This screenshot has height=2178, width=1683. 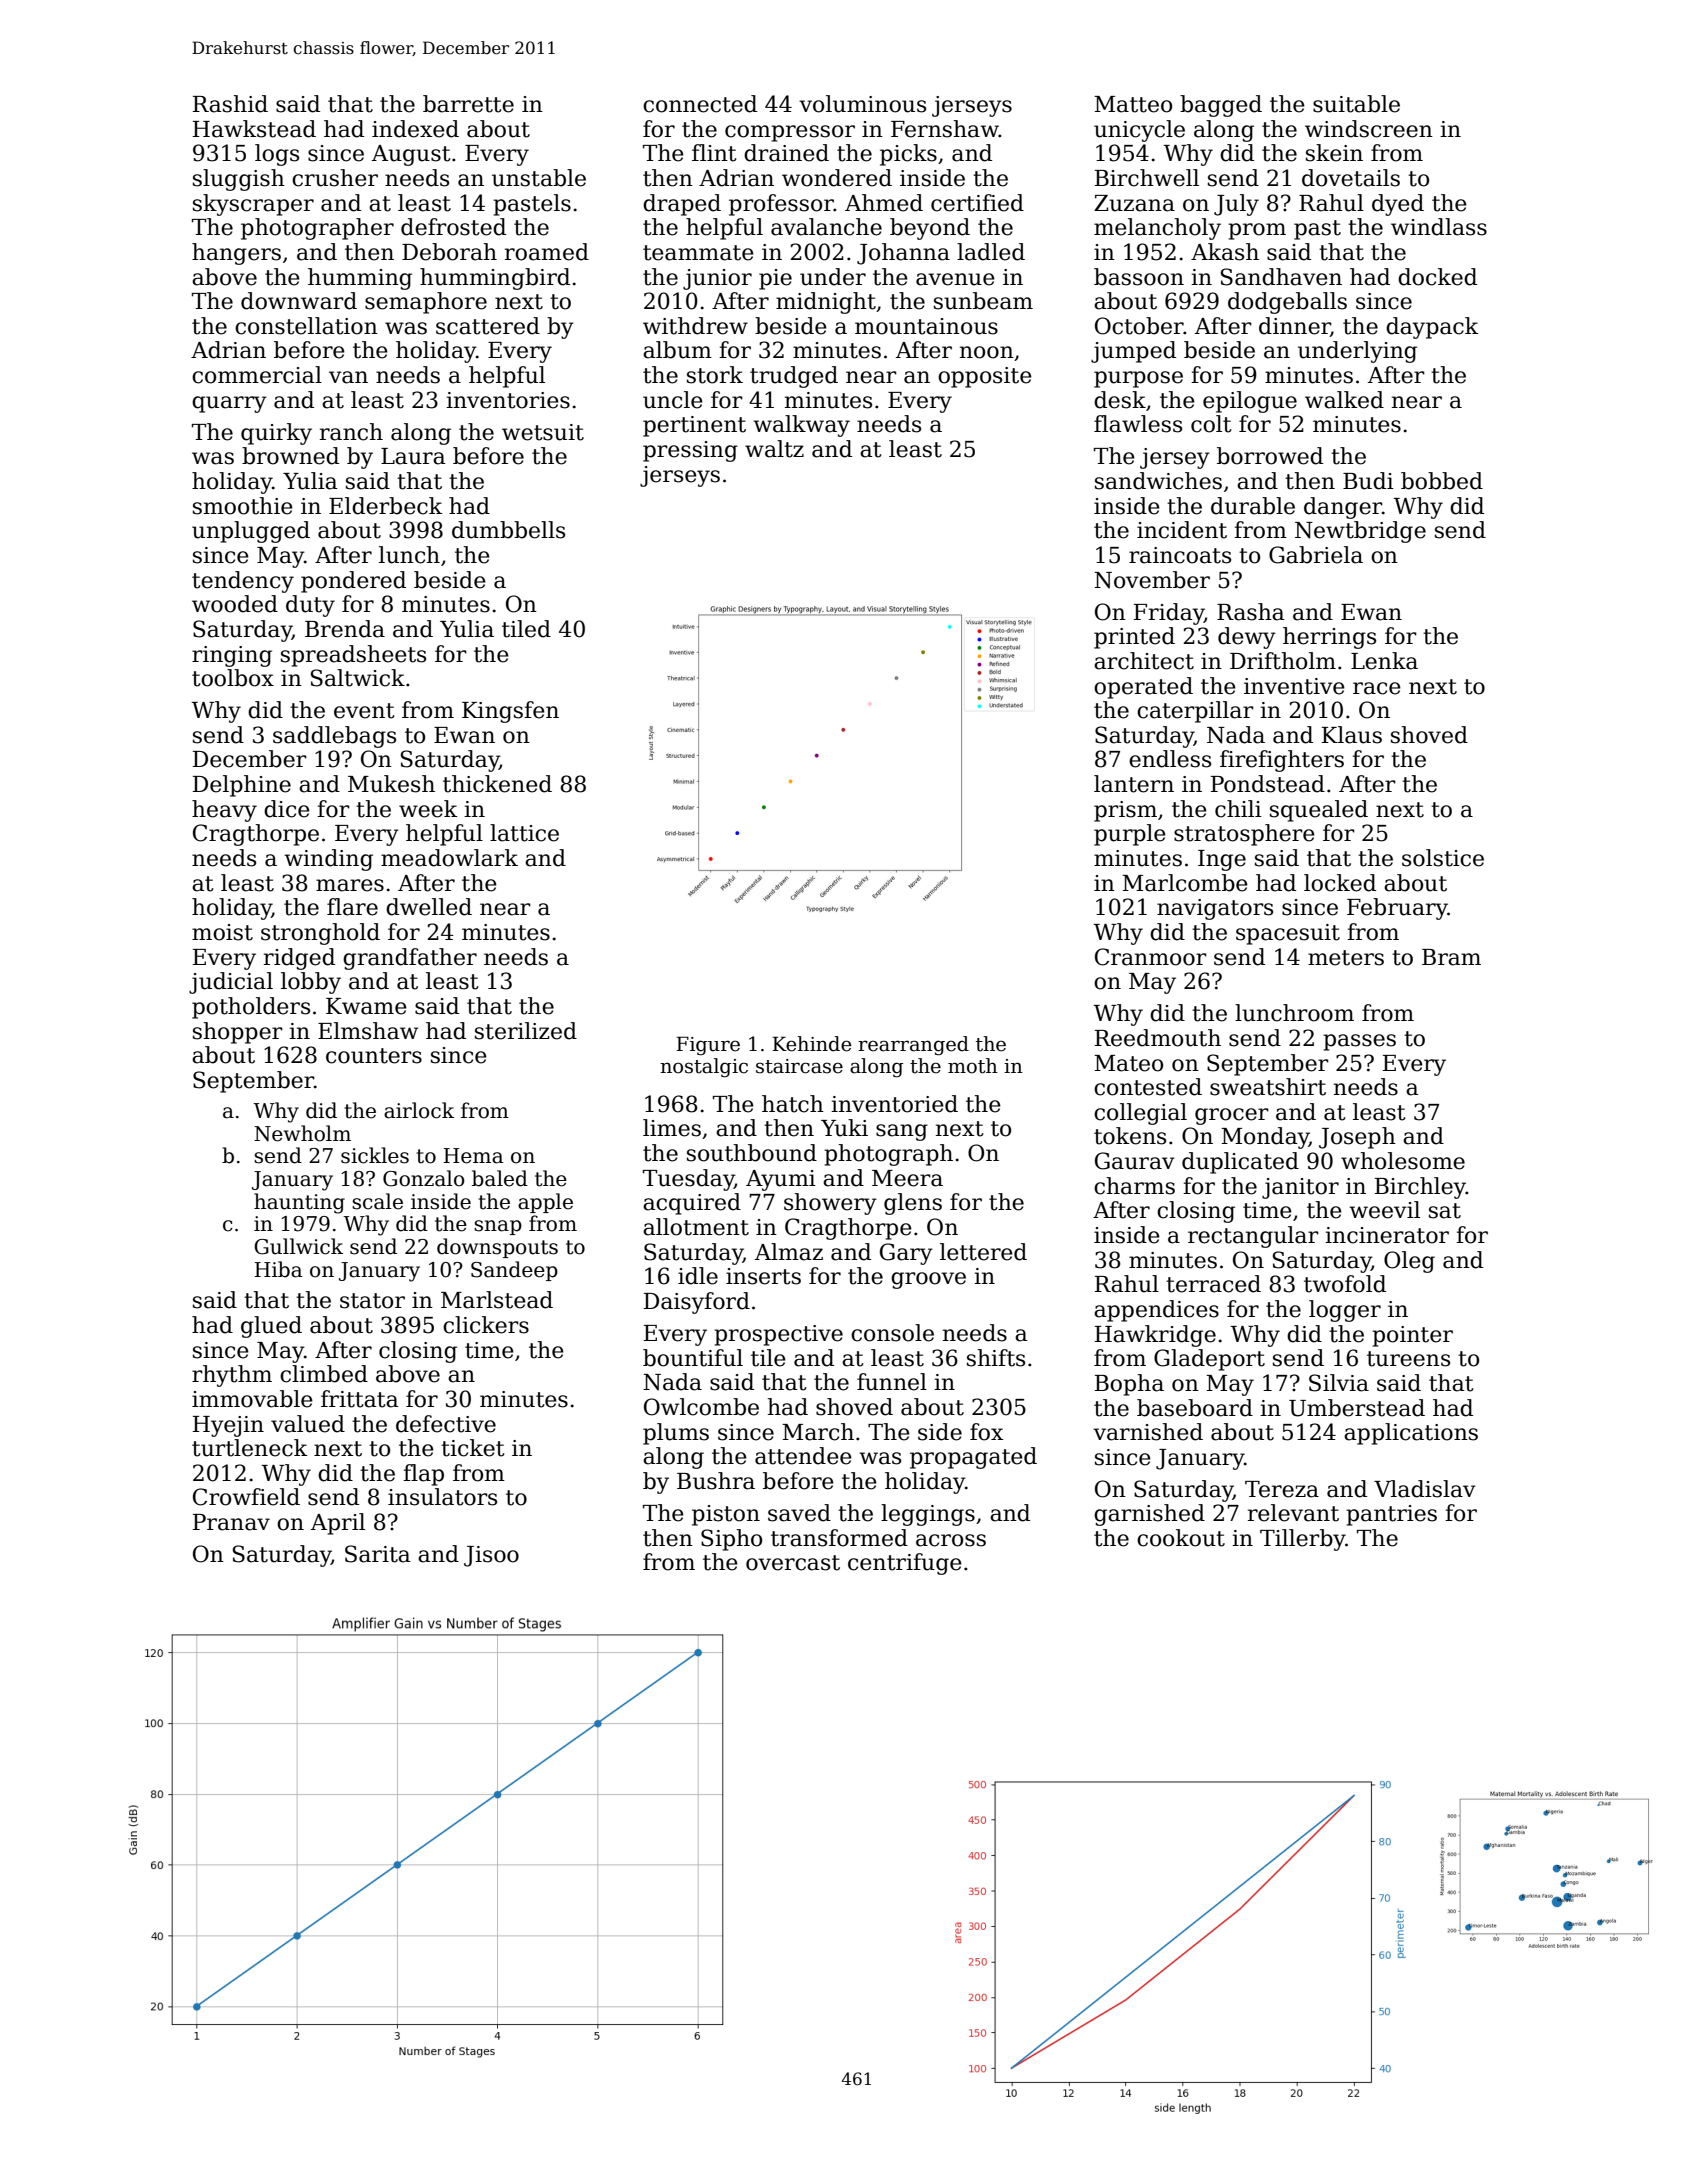 What do you see at coordinates (790, 133) in the screenshot?
I see `compressor` at bounding box center [790, 133].
